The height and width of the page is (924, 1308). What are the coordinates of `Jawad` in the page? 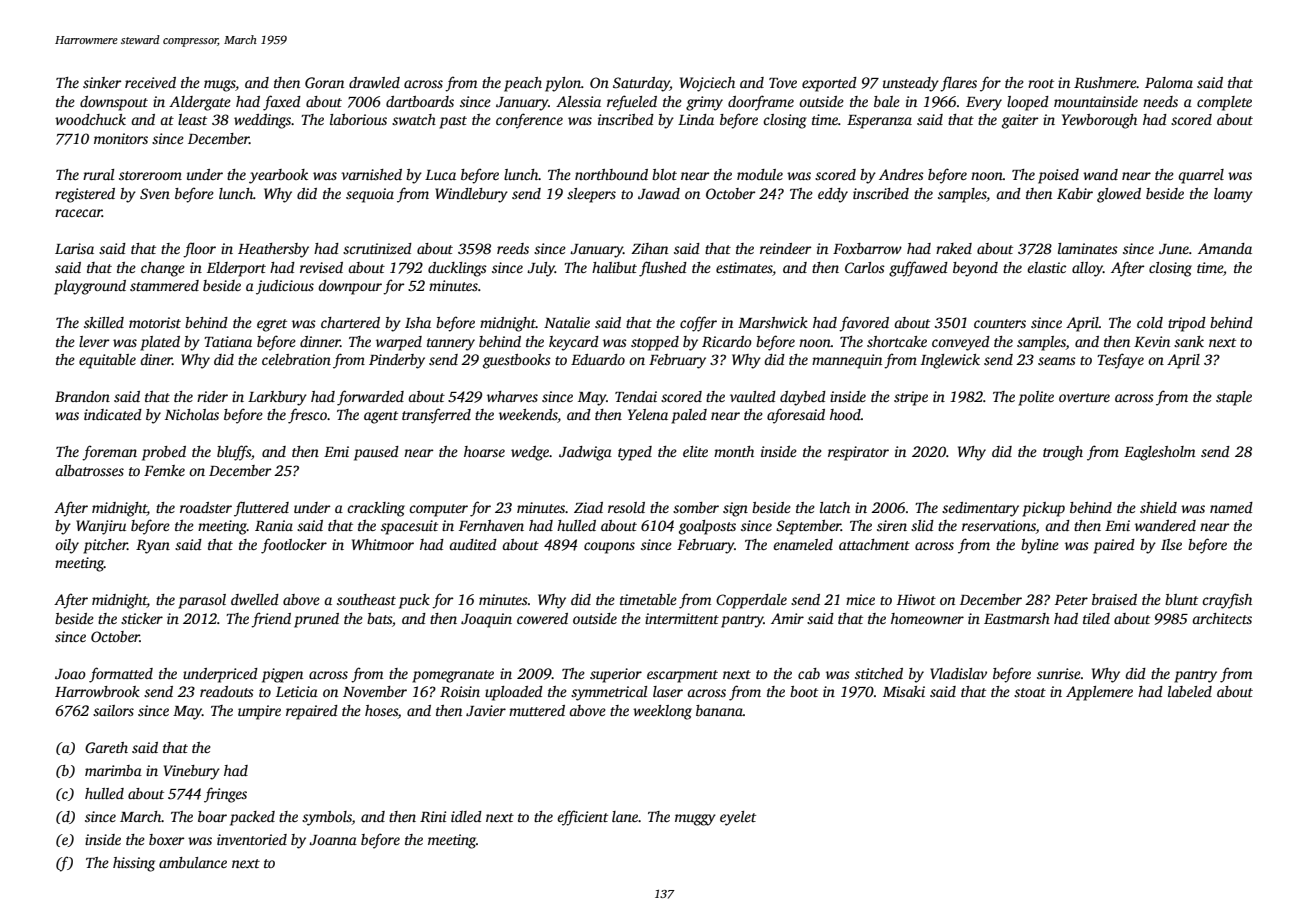 It's located at (659, 193).
